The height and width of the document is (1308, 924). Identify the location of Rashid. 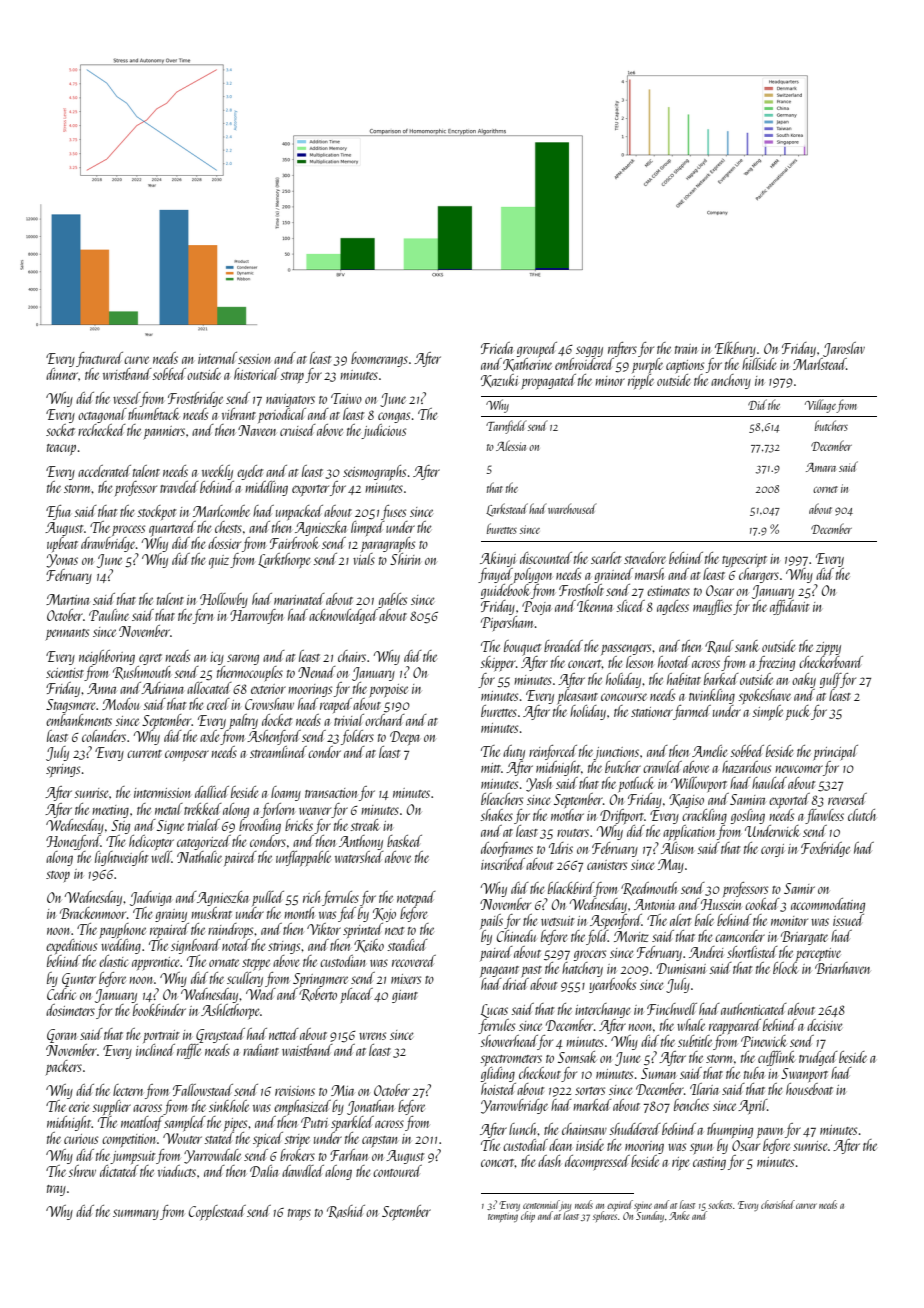
(346, 1211).
